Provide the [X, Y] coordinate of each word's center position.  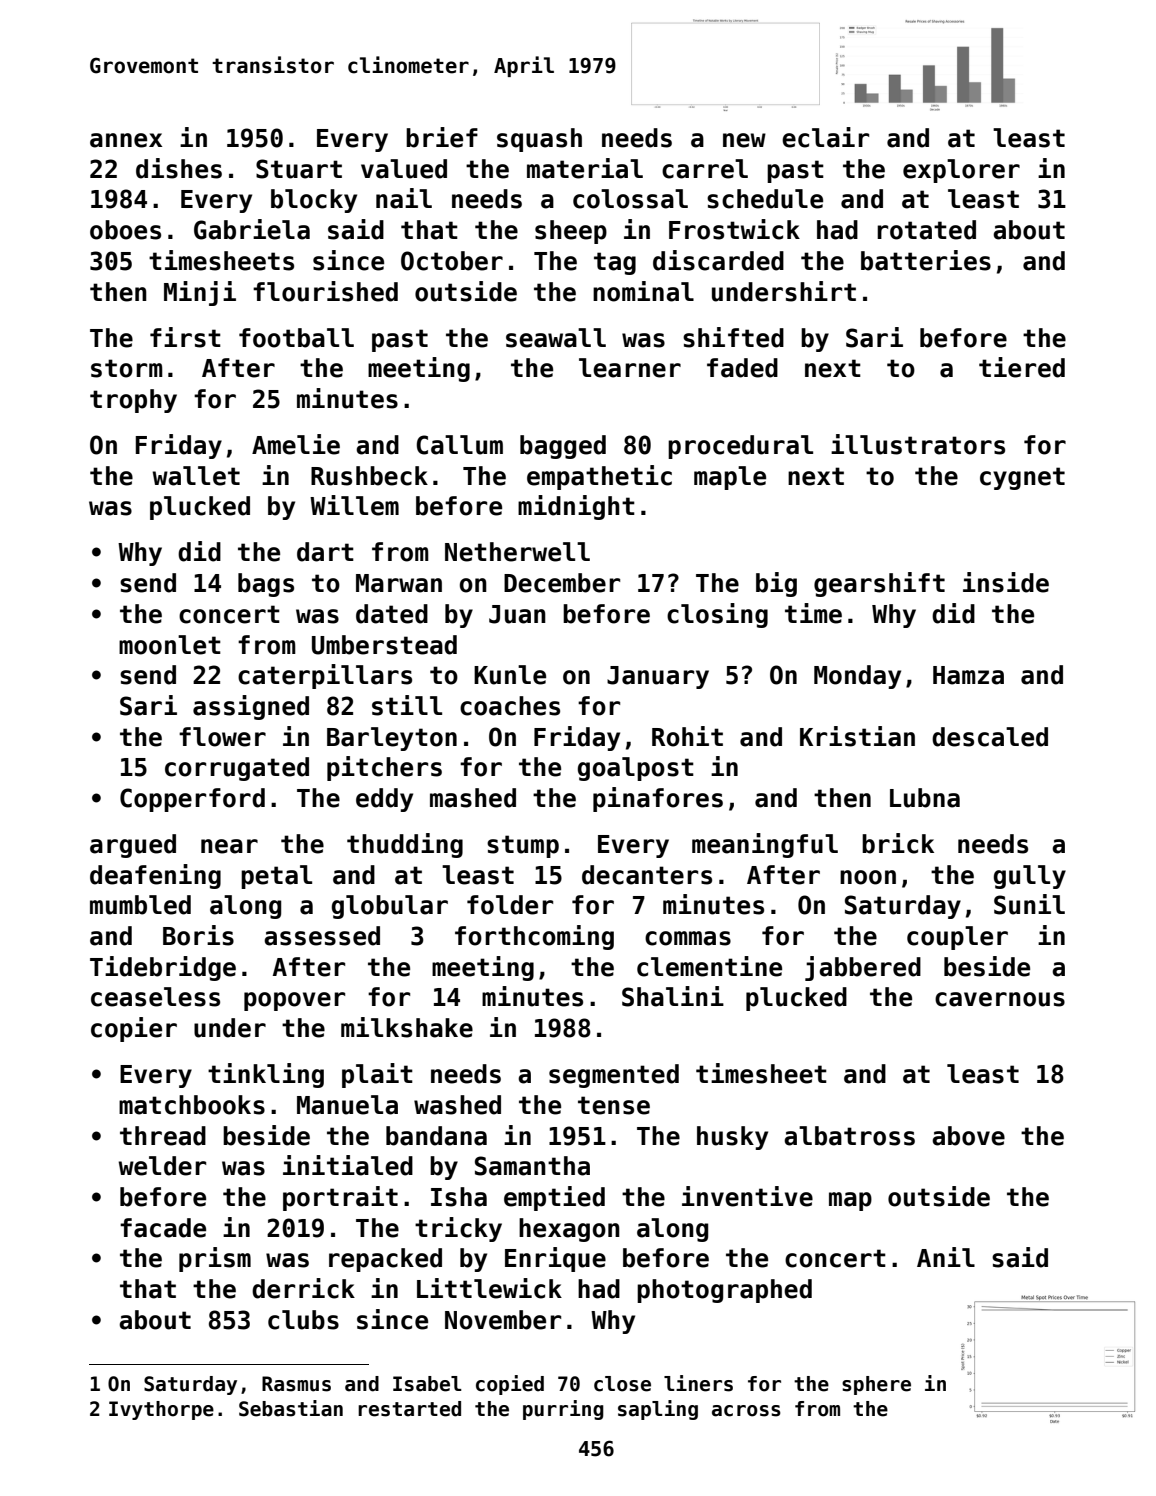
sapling [658, 1410]
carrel [705, 169]
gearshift [879, 584]
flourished [325, 291]
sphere [876, 1385]
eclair [825, 137]
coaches [510, 706]
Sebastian [291, 1408]
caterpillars [325, 676]
